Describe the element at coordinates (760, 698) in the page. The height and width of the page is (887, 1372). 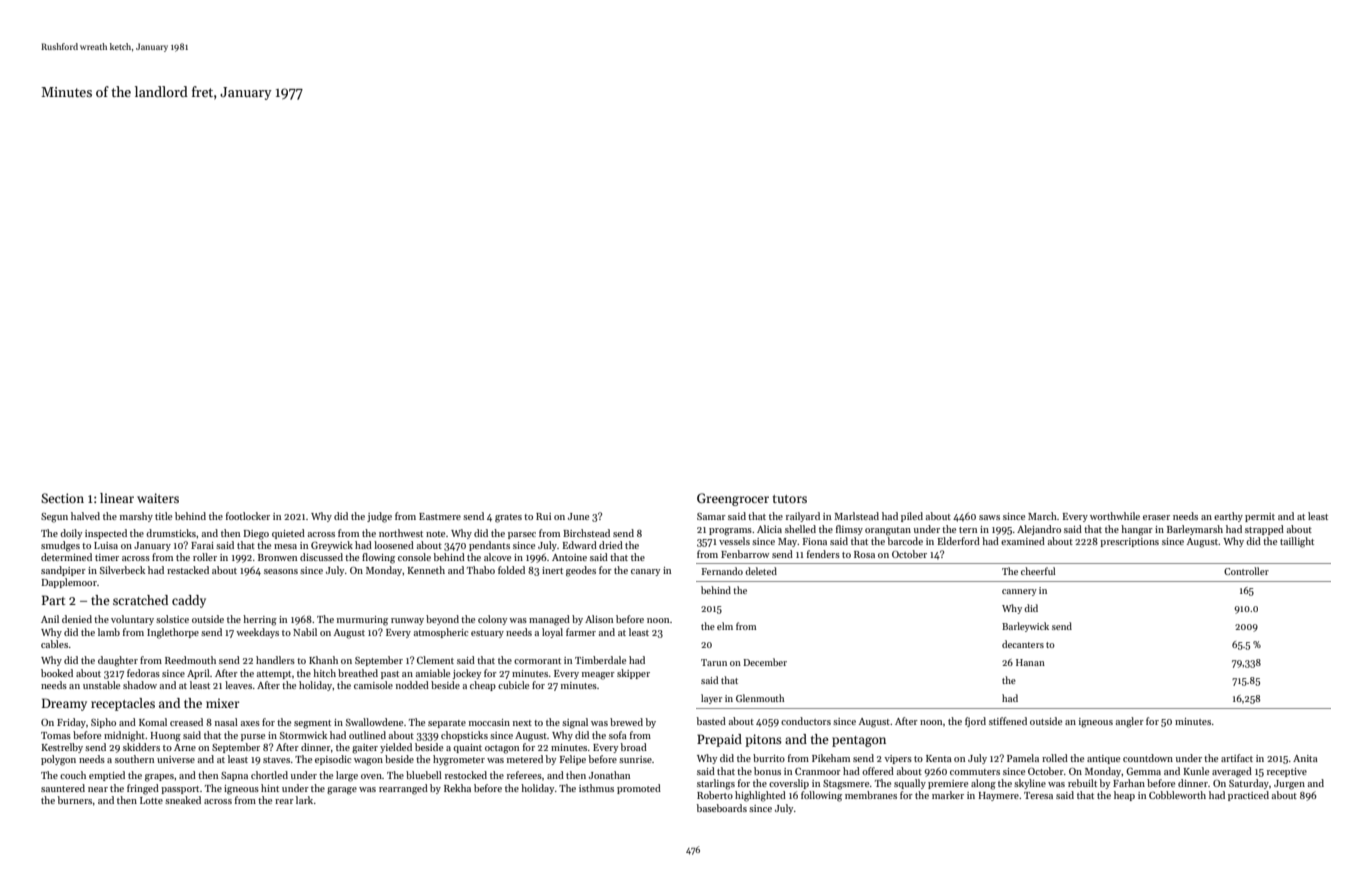
I see `Glenmouth` at that location.
